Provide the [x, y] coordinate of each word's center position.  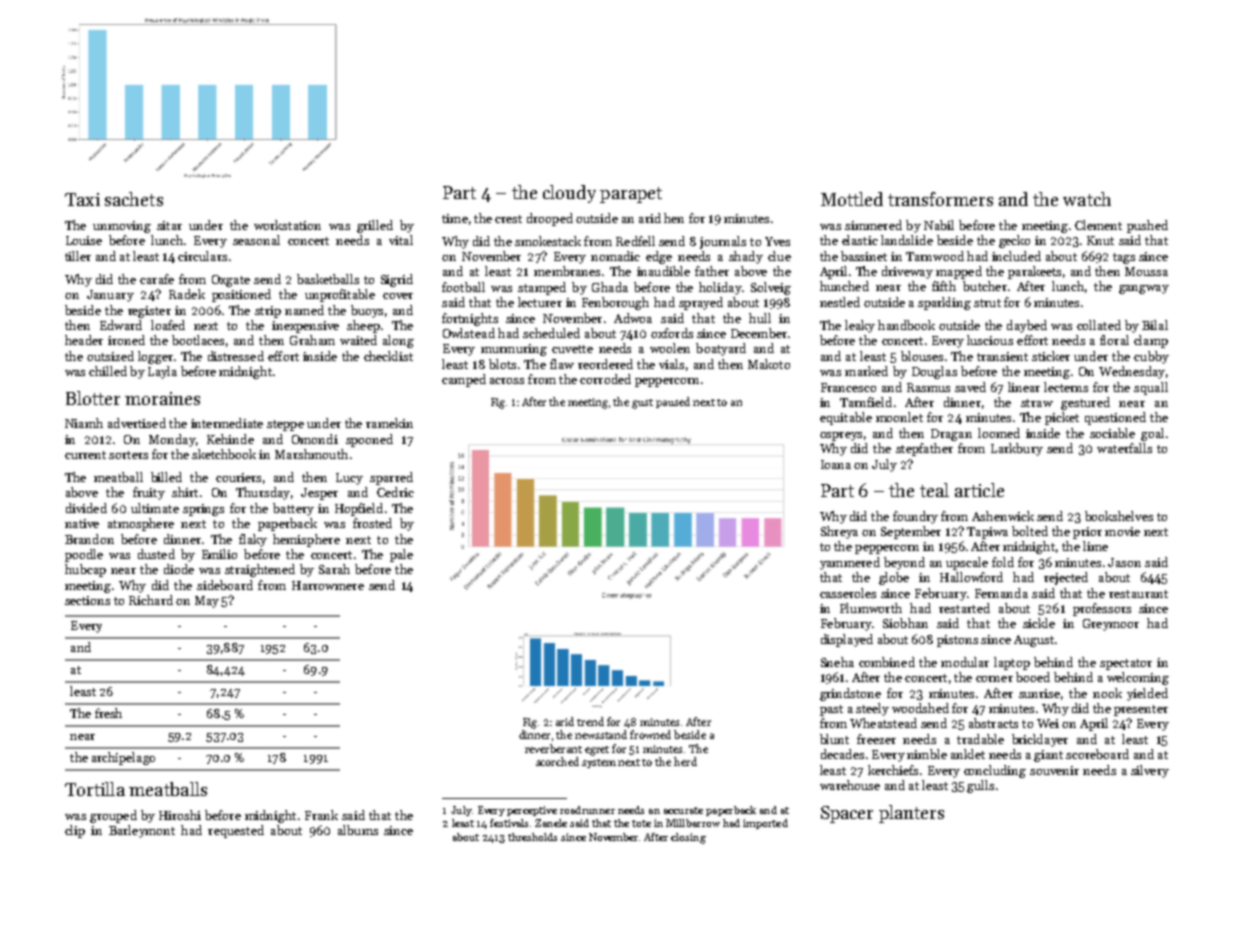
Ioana [836, 464]
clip [75, 831]
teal [934, 490]
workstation [287, 225]
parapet [631, 195]
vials [671, 364]
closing [688, 838]
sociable [1112, 433]
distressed [236, 356]
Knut [1100, 240]
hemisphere [306, 540]
